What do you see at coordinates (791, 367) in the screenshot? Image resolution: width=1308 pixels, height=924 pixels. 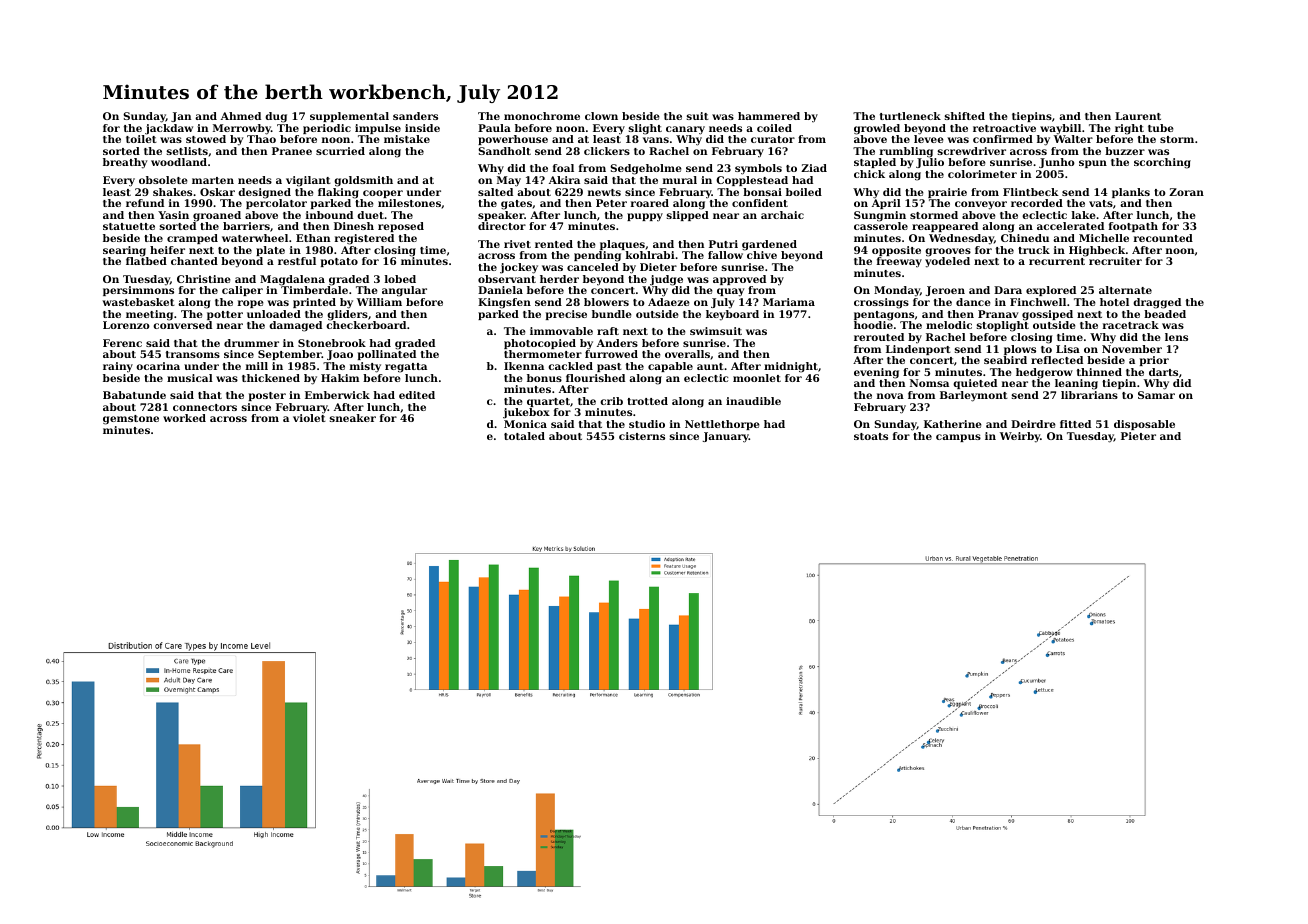 I see `midnight` at bounding box center [791, 367].
